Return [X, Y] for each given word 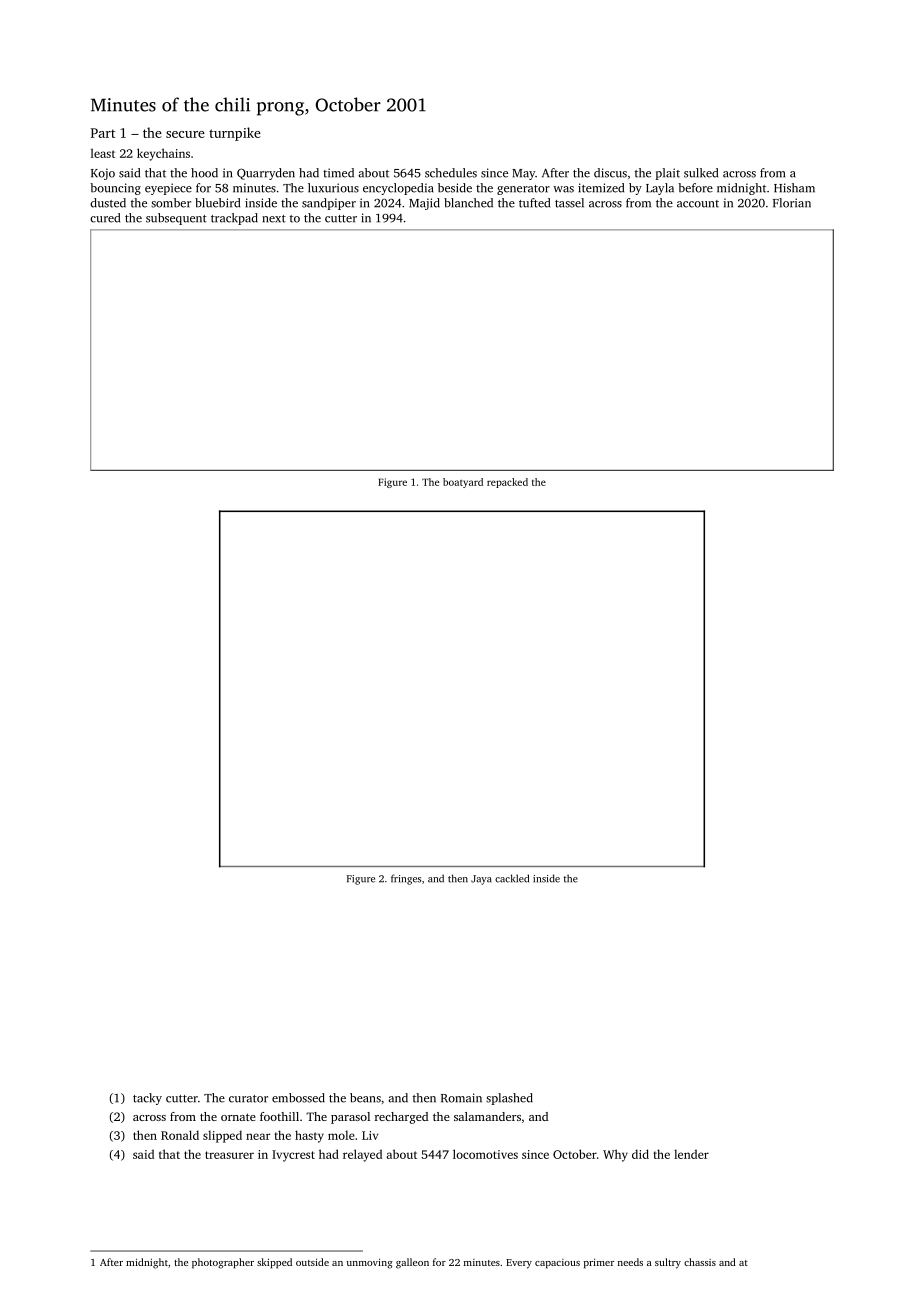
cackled [512, 878]
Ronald [180, 1135]
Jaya [481, 880]
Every [519, 1264]
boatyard [463, 483]
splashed [509, 1099]
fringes [406, 879]
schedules [451, 173]
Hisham [794, 188]
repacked [507, 483]
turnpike [235, 134]
